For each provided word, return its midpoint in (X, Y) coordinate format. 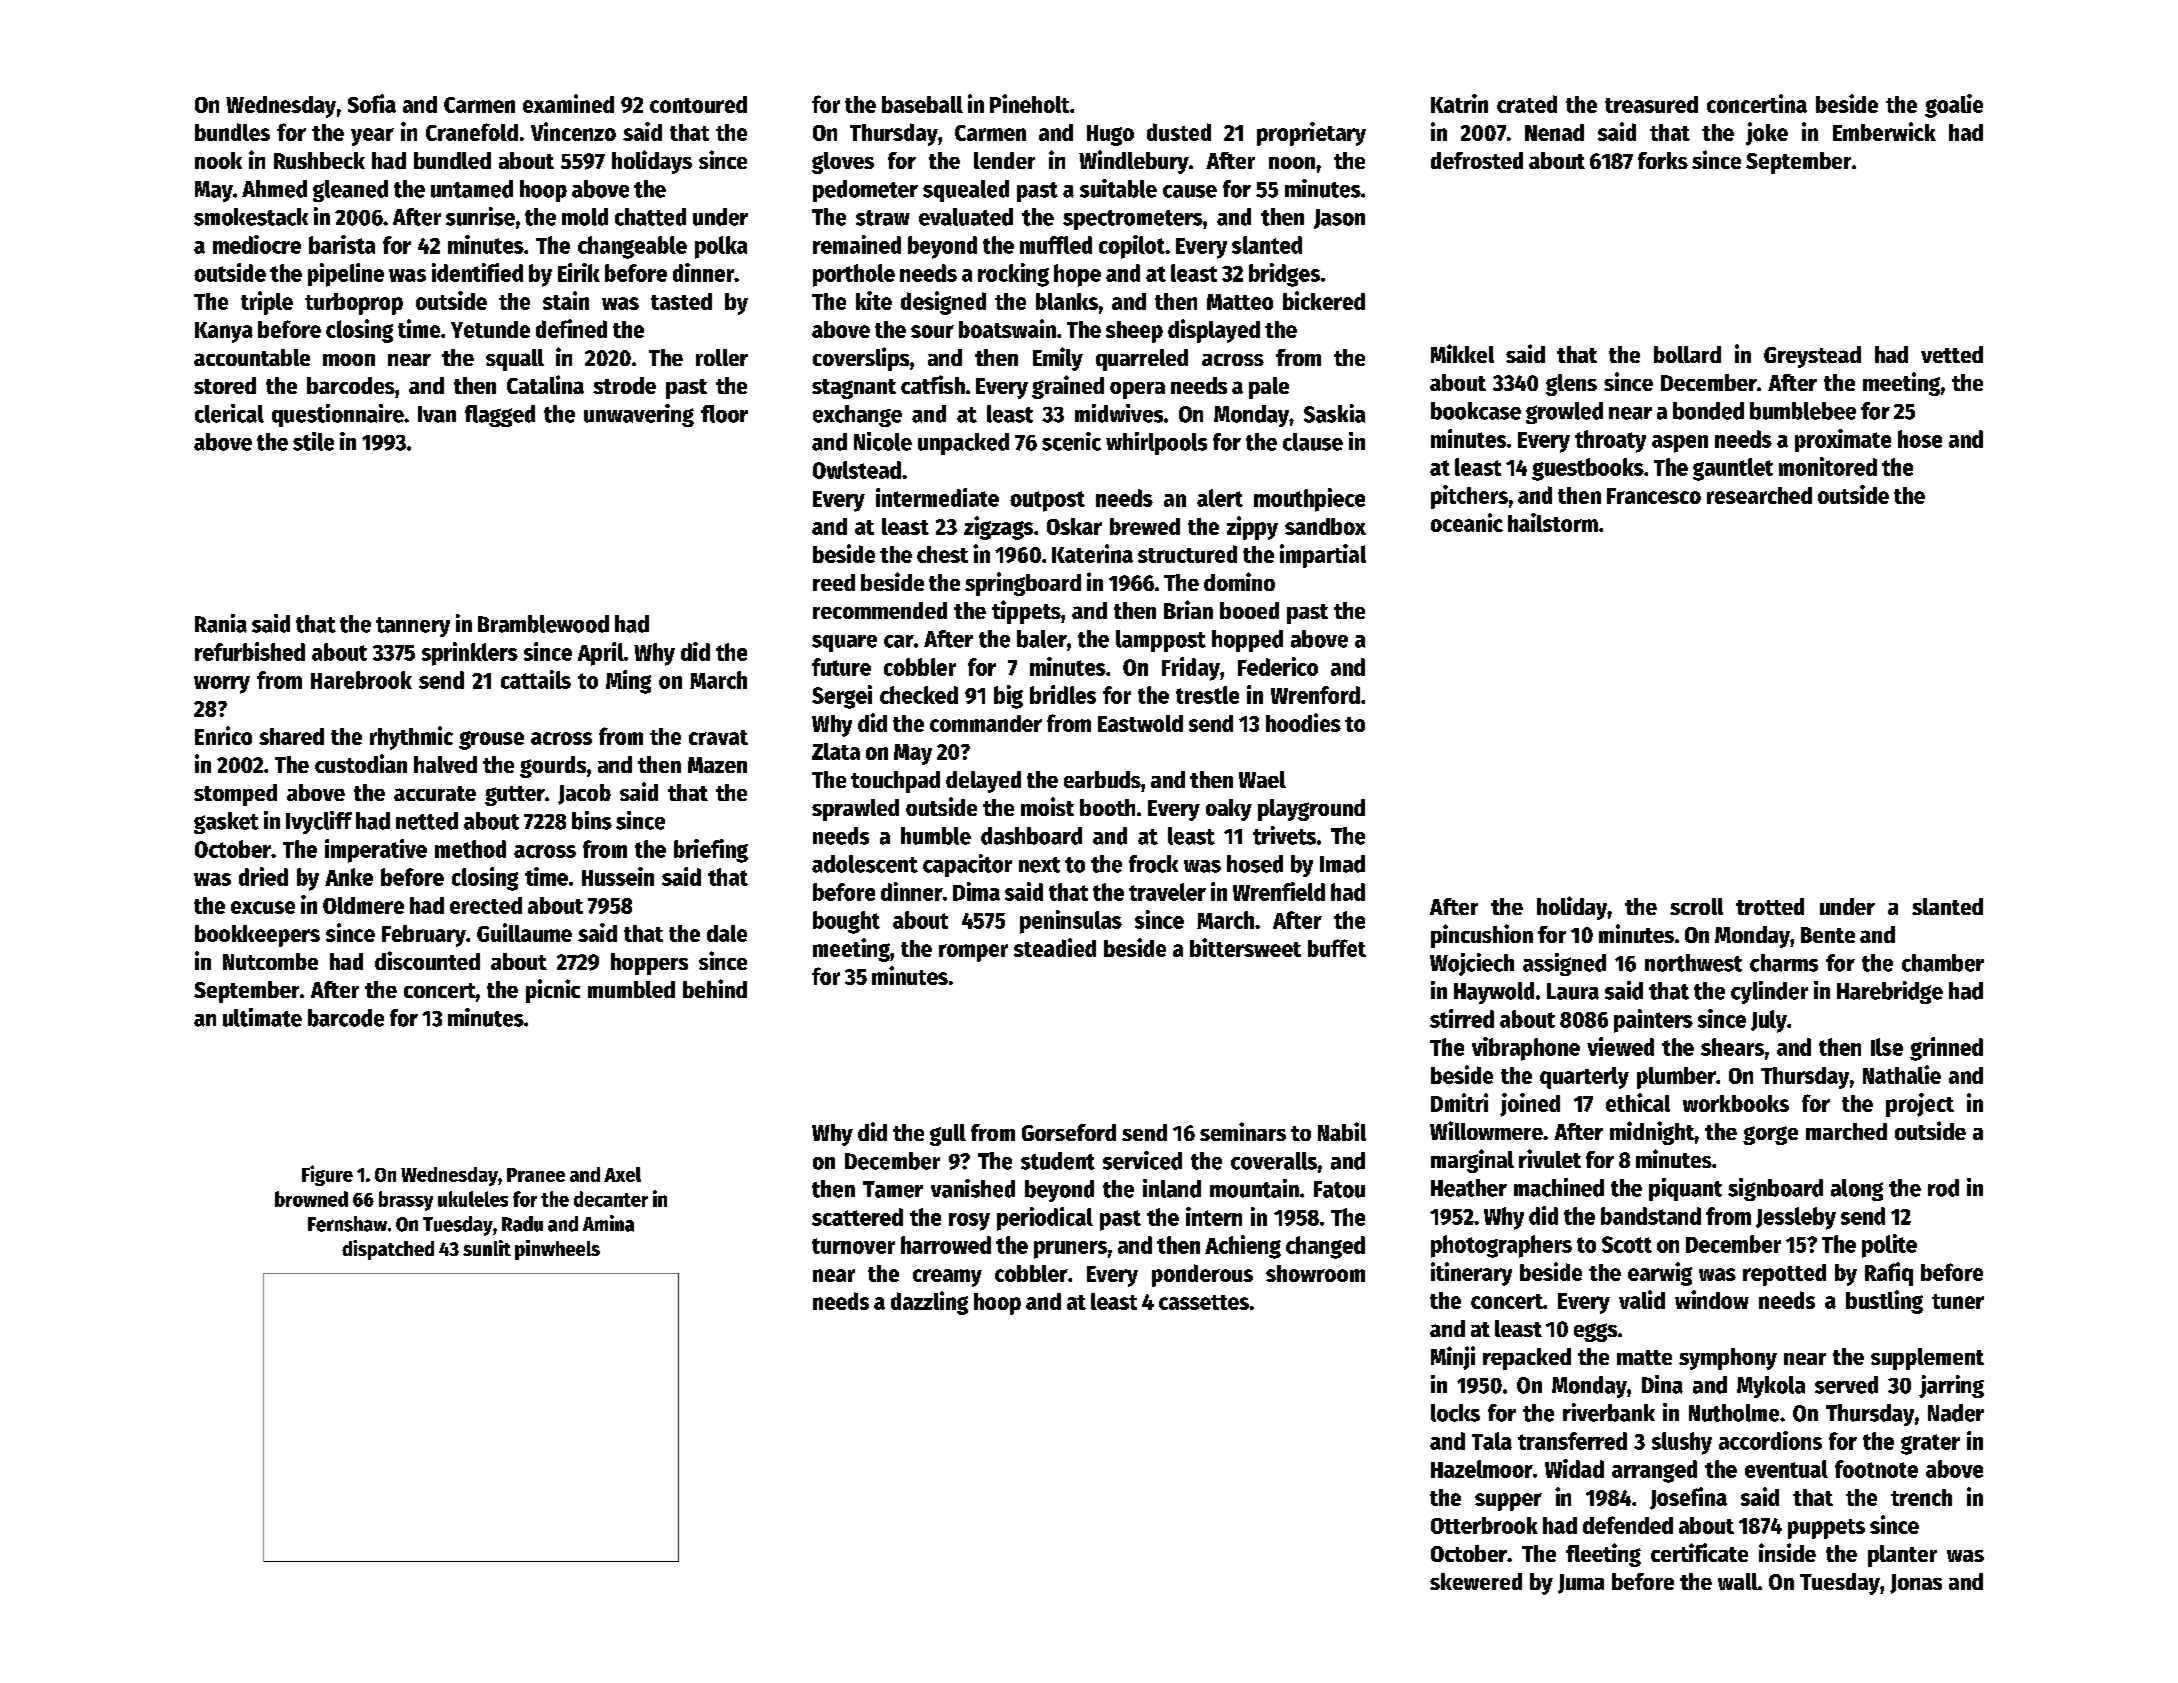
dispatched (388, 1250)
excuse (263, 907)
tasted (681, 301)
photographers (1501, 1246)
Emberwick (1884, 131)
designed (943, 303)
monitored (1828, 466)
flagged (500, 416)
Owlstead (857, 470)
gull (948, 1135)
